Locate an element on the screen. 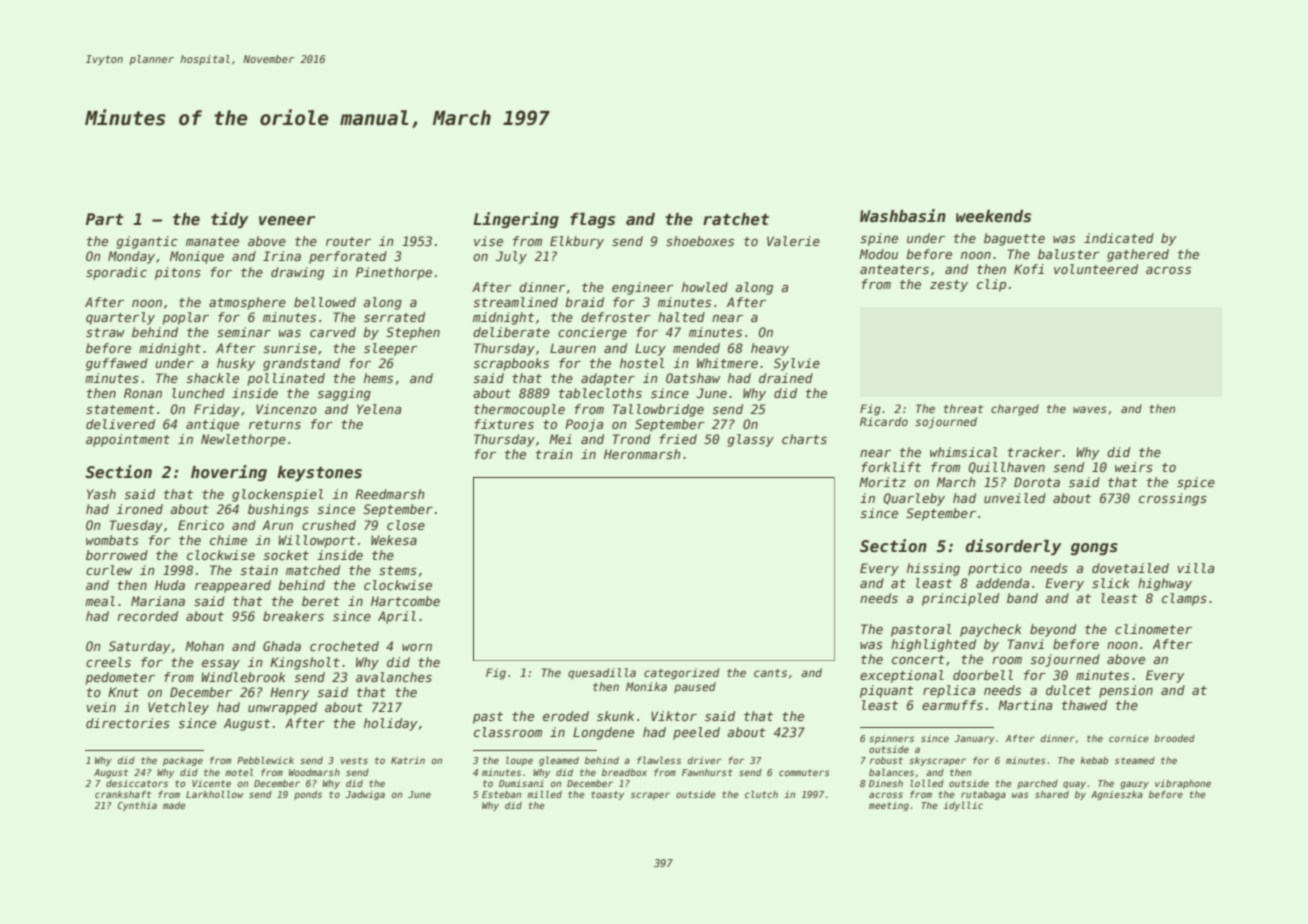 The image size is (1308, 924). ratchet is located at coordinates (736, 219).
